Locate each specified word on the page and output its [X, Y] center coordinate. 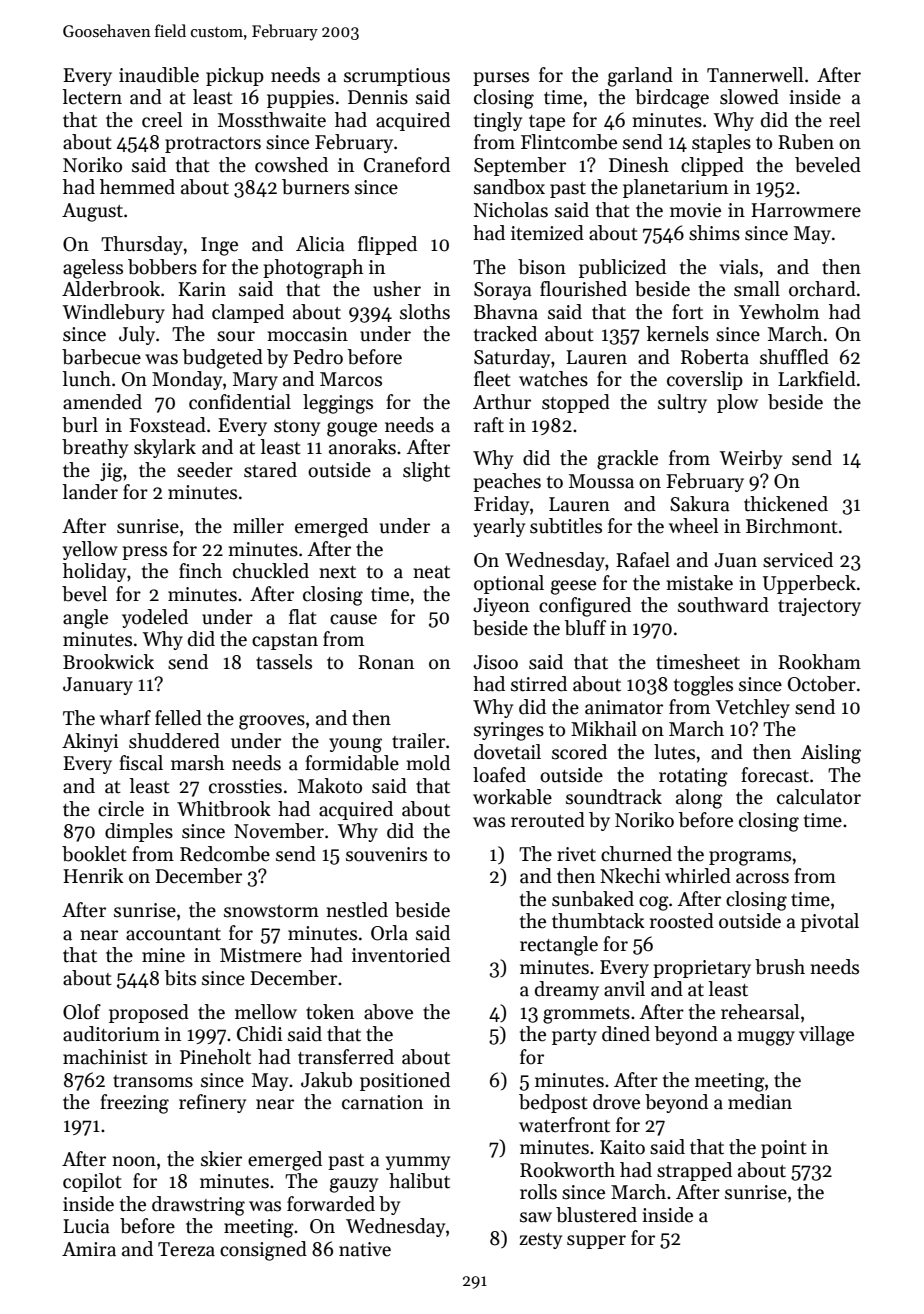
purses [501, 79]
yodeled [155, 618]
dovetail [507, 752]
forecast [775, 775]
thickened [786, 504]
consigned [263, 1251]
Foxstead [167, 425]
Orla [389, 933]
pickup [235, 76]
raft [489, 425]
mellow [266, 1012]
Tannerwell [755, 75]
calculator [819, 797]
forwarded [331, 1204]
